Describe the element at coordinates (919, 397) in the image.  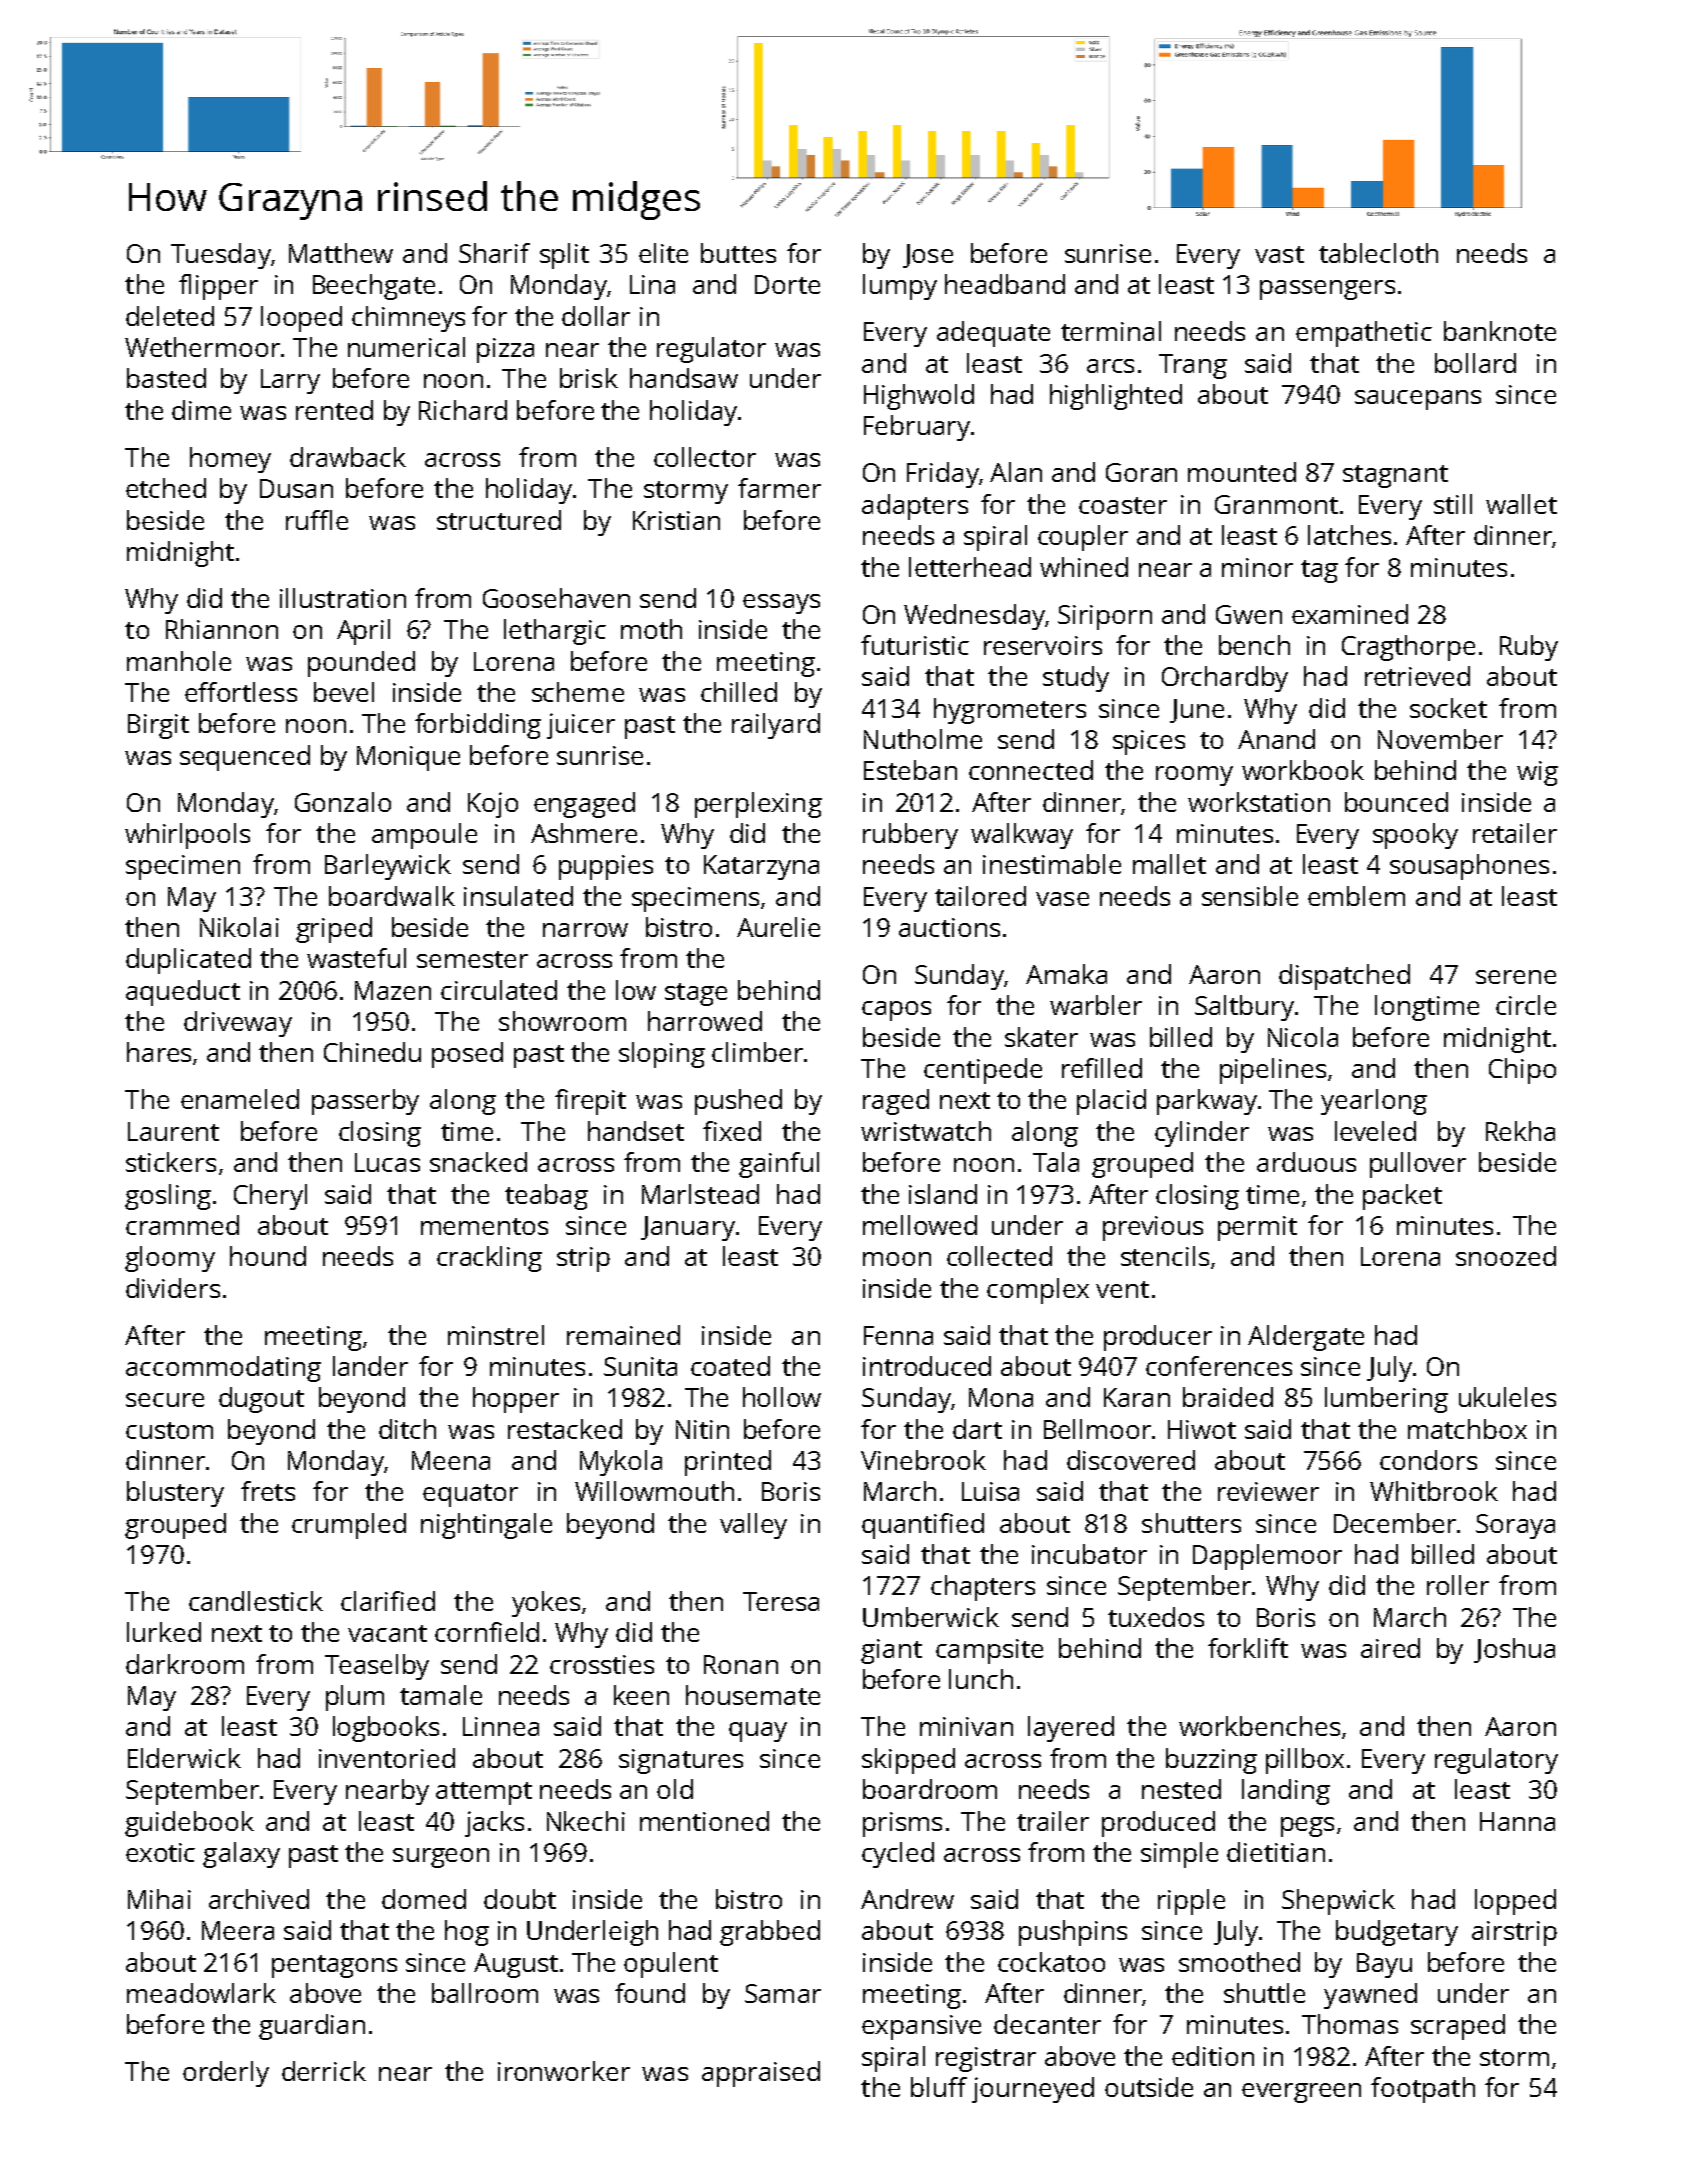
I see `Highwold` at that location.
